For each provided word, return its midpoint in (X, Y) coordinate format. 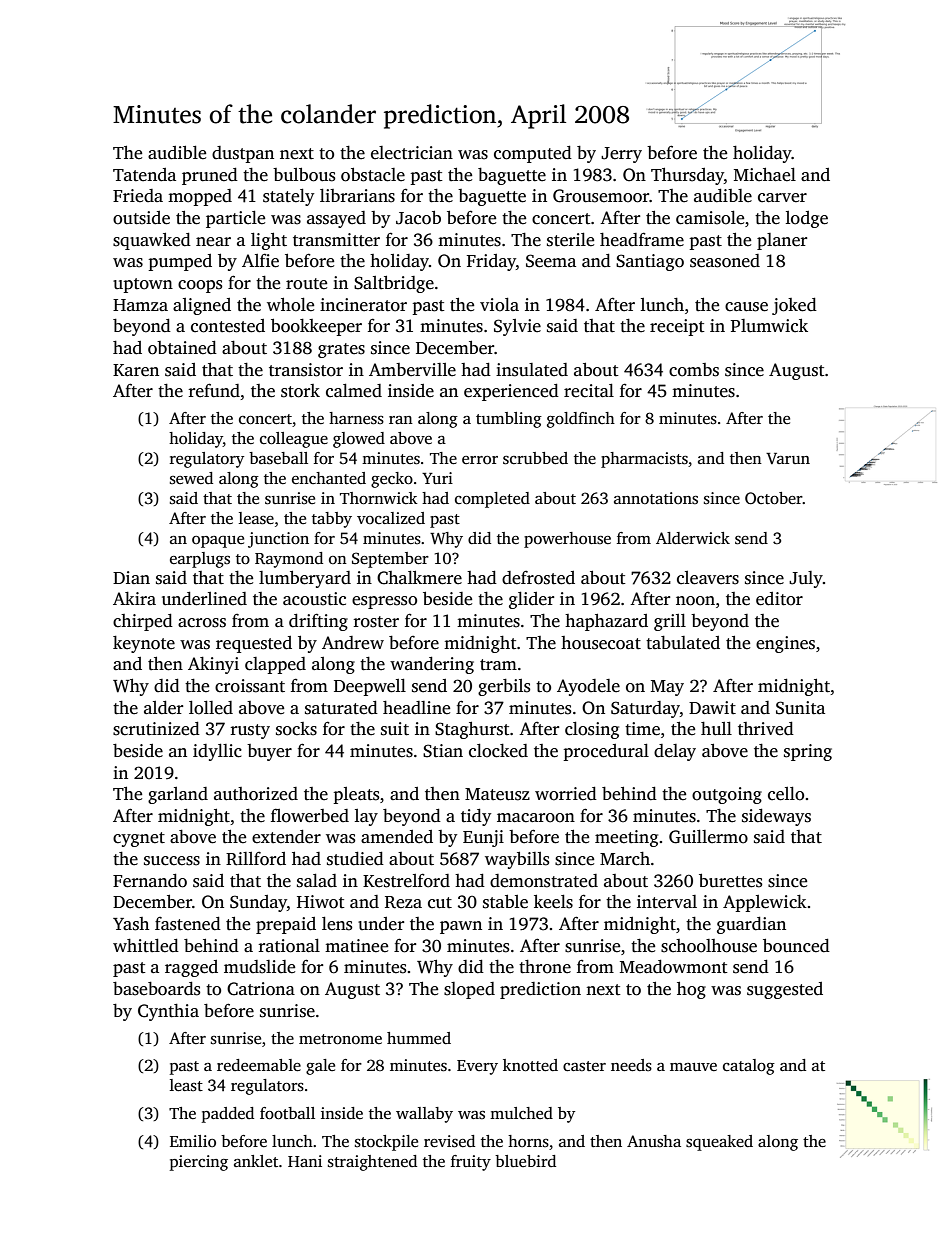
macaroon (536, 818)
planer (782, 241)
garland (178, 795)
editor (779, 599)
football (287, 1113)
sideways (776, 817)
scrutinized (156, 729)
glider (531, 600)
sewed (191, 478)
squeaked (719, 1143)
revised (449, 1141)
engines (785, 644)
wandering (432, 665)
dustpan (243, 154)
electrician (412, 153)
